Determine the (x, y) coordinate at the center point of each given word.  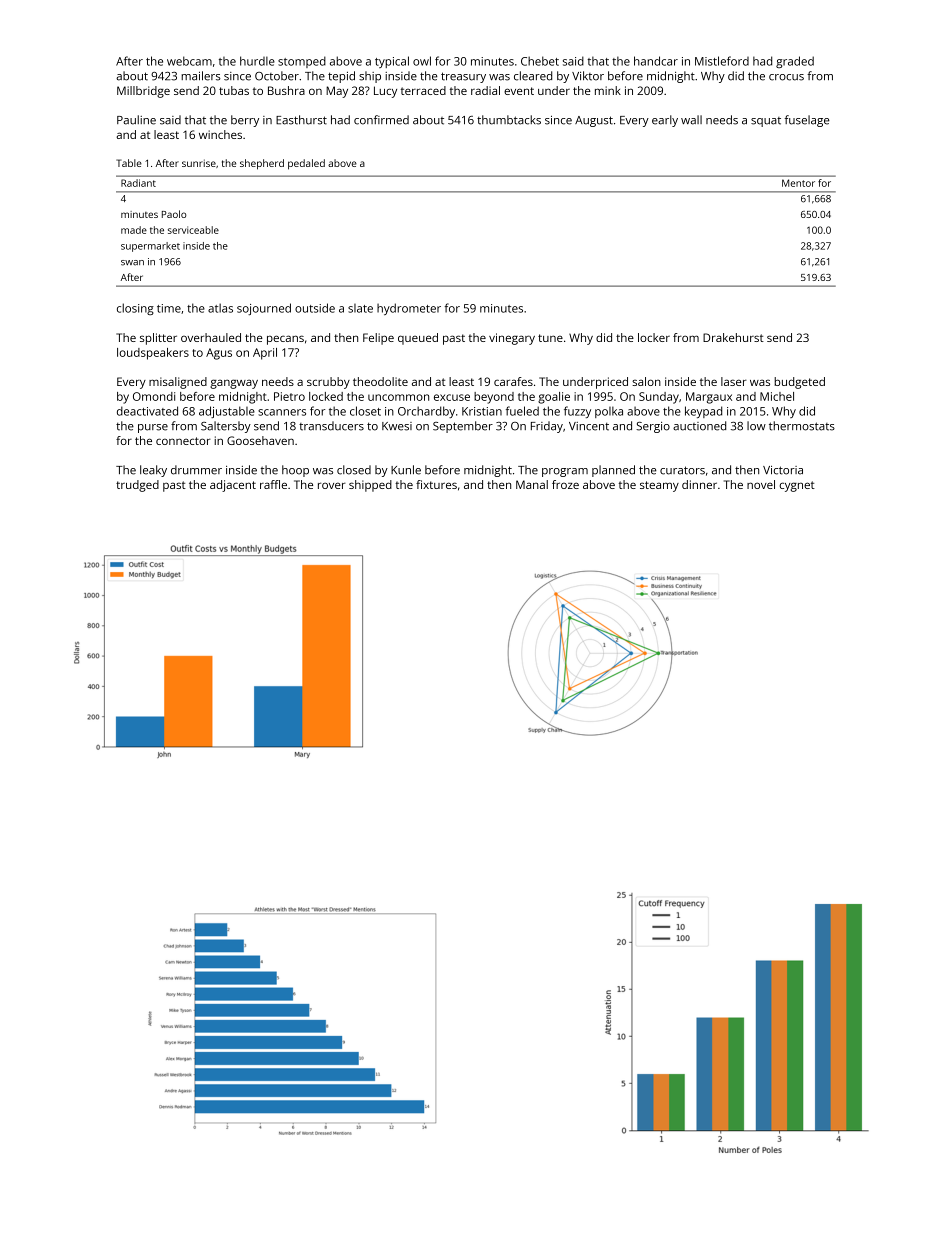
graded (795, 62)
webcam (189, 61)
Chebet (540, 61)
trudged (137, 486)
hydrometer (409, 309)
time (169, 308)
